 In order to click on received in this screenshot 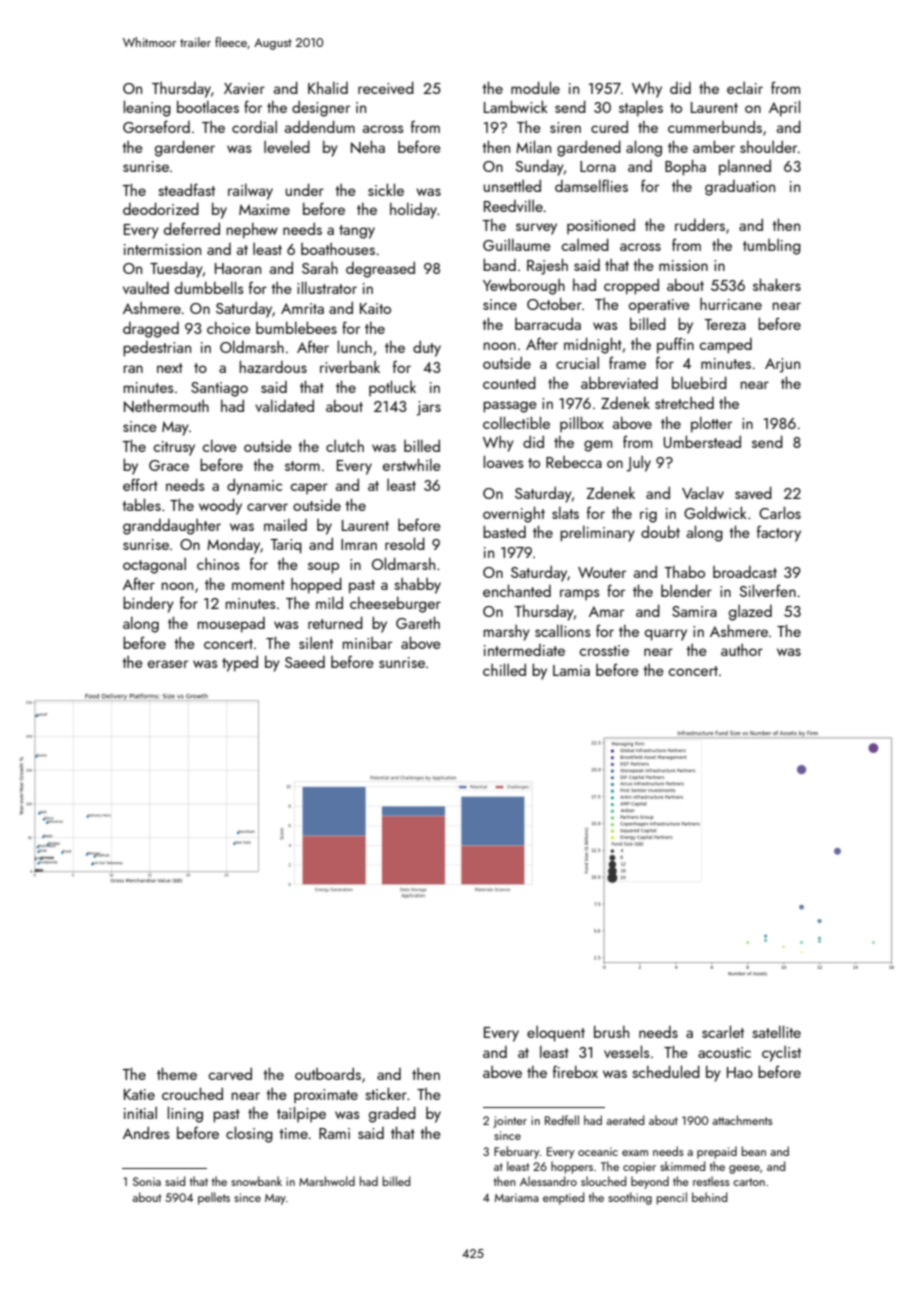, I will do `click(386, 87)`.
